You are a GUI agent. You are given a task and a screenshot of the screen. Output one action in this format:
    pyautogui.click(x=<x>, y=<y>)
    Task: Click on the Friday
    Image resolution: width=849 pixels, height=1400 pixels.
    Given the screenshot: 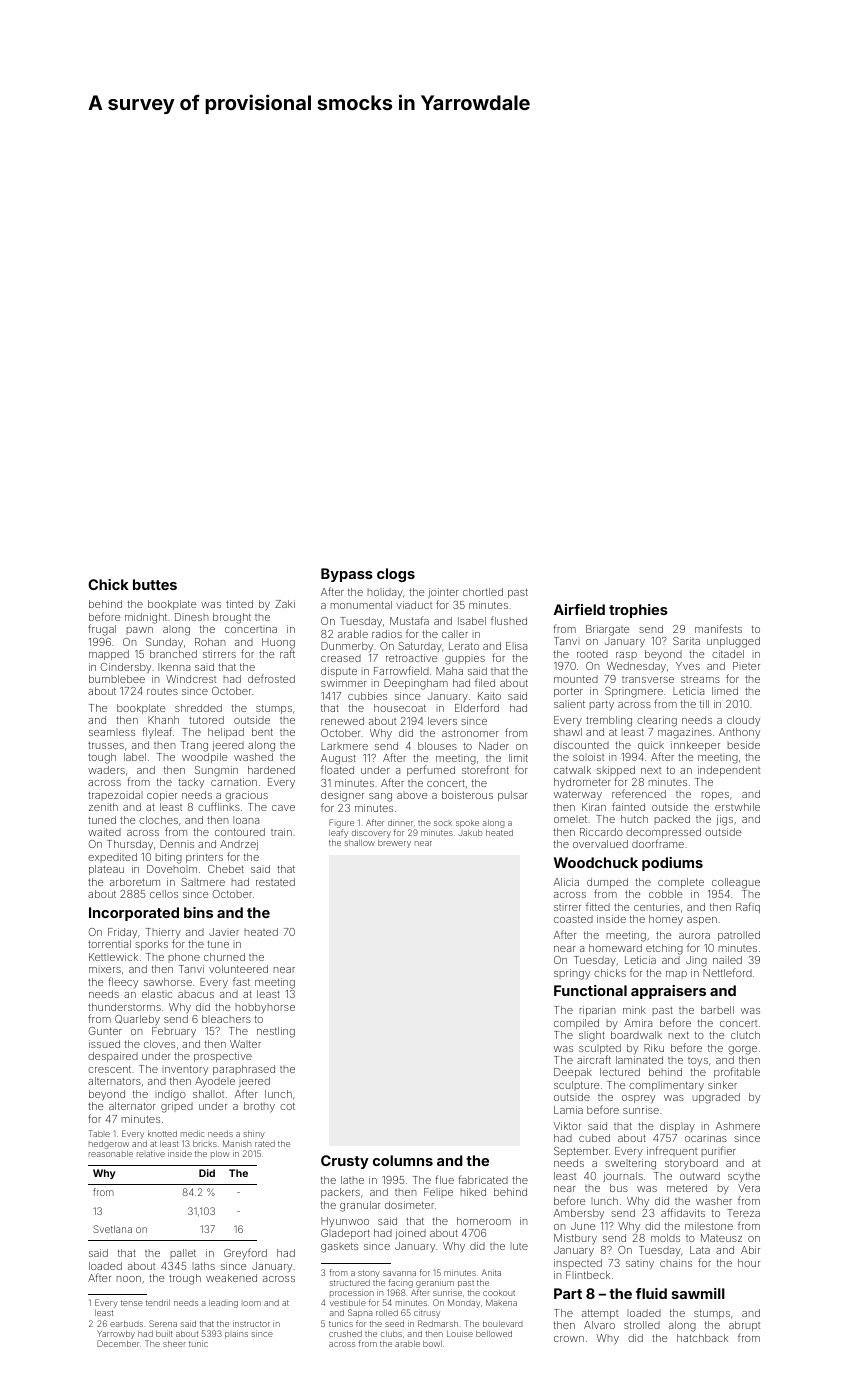 What is the action you would take?
    pyautogui.click(x=122, y=933)
